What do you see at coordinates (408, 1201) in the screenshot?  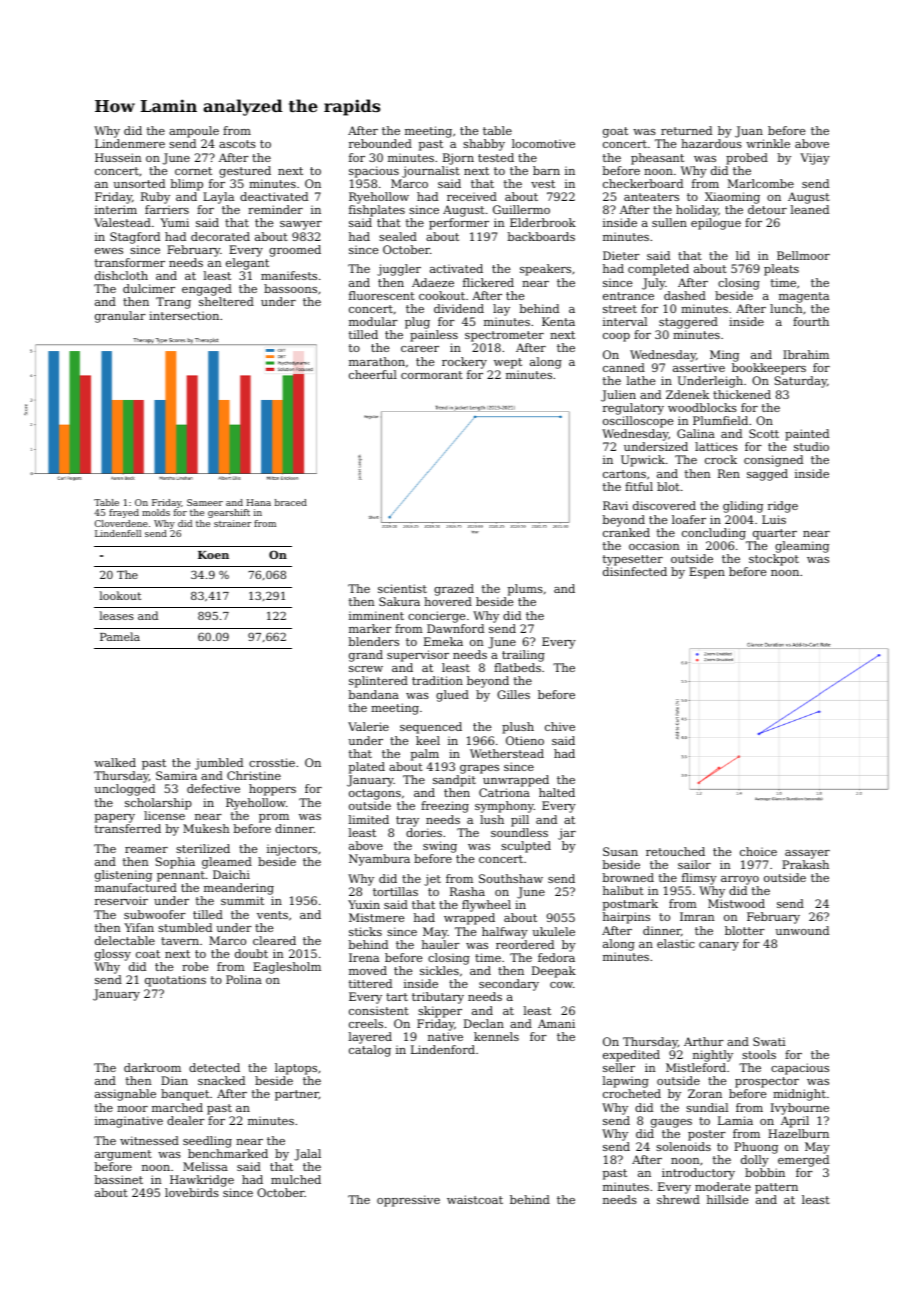 I see `oppressive` at bounding box center [408, 1201].
